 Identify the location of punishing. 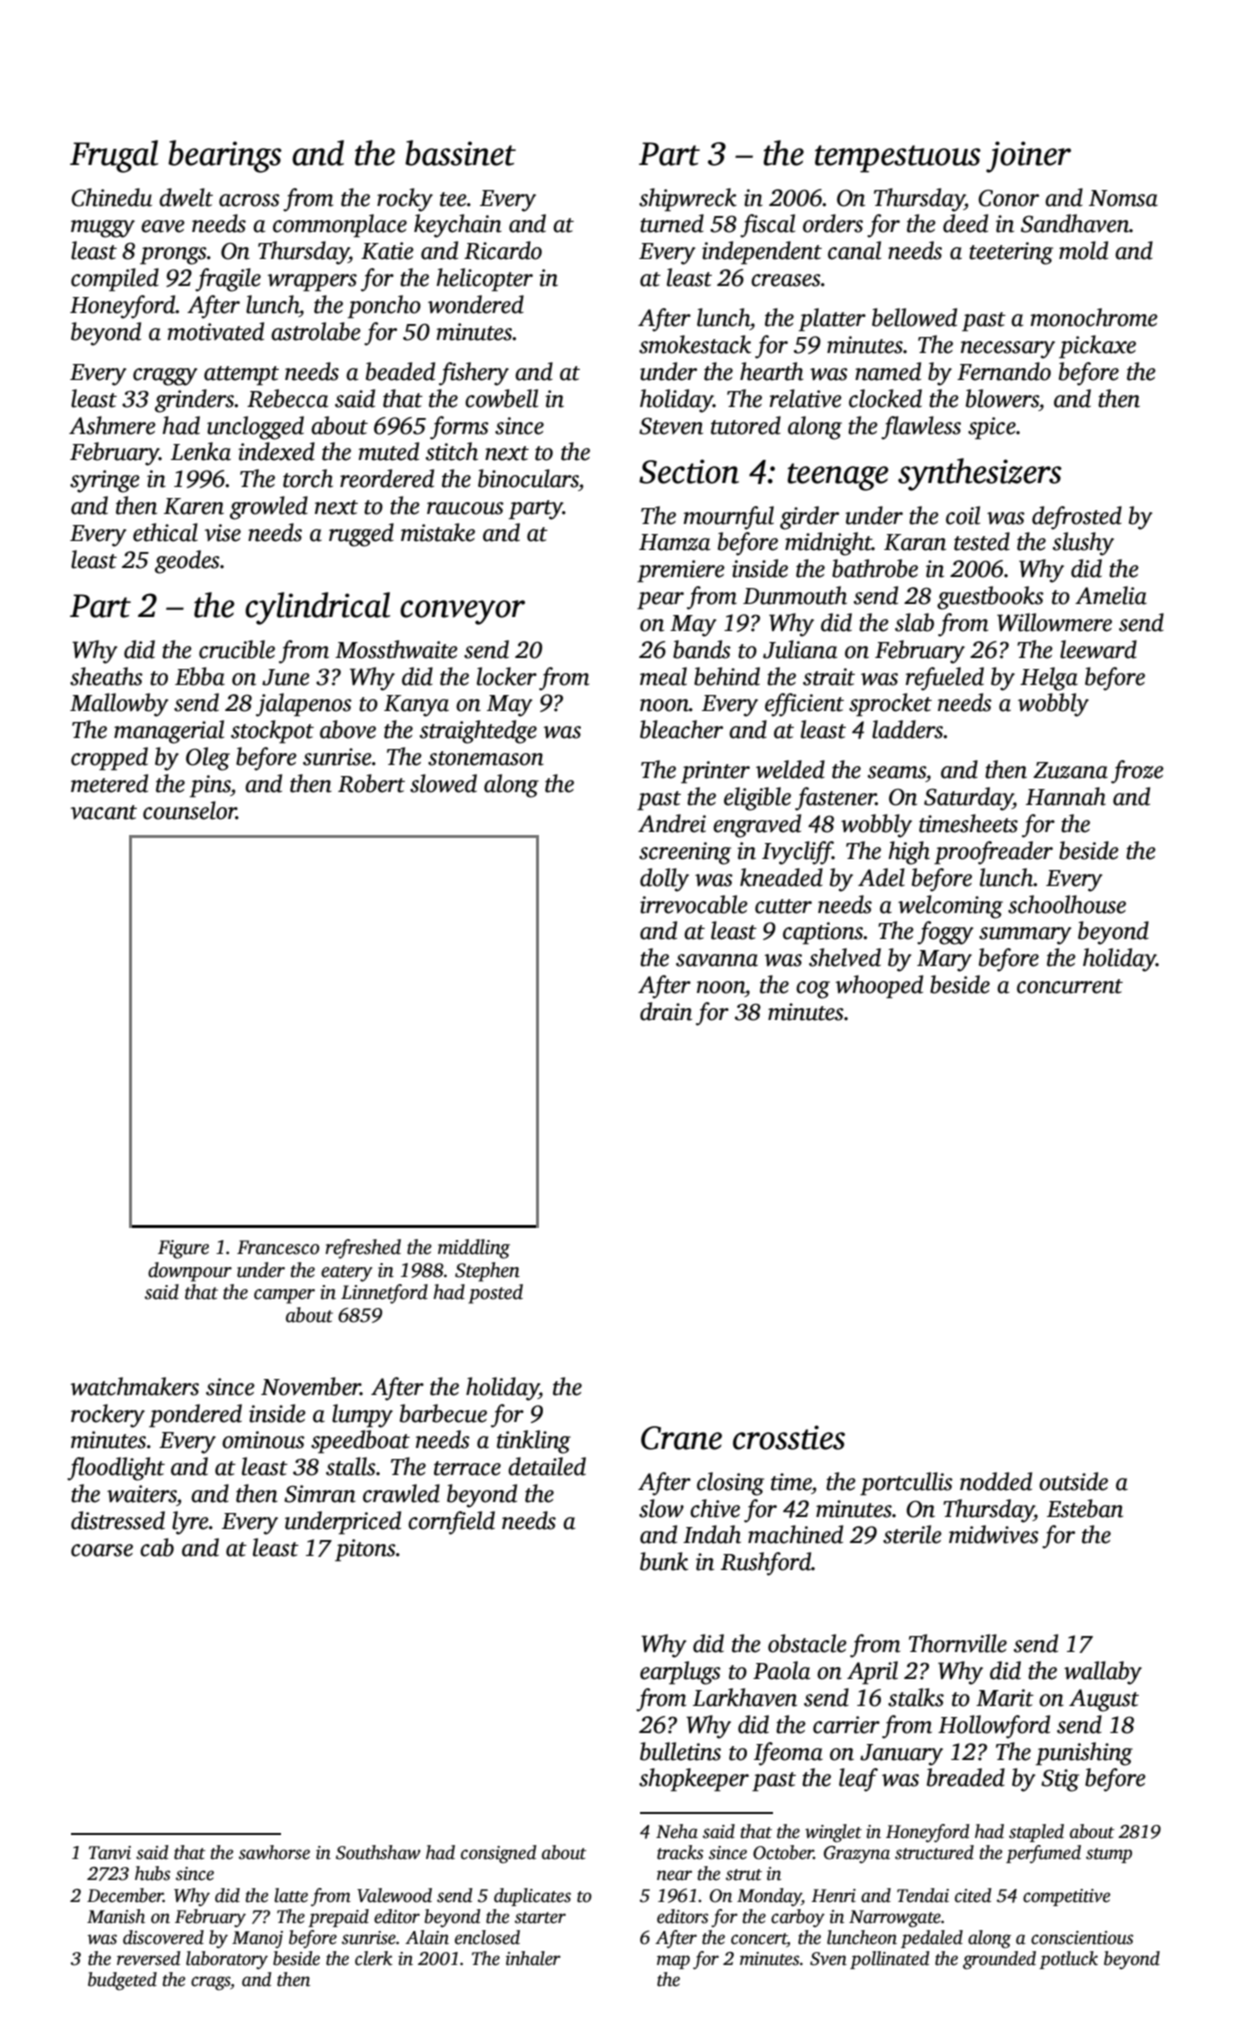
(1084, 1754).
